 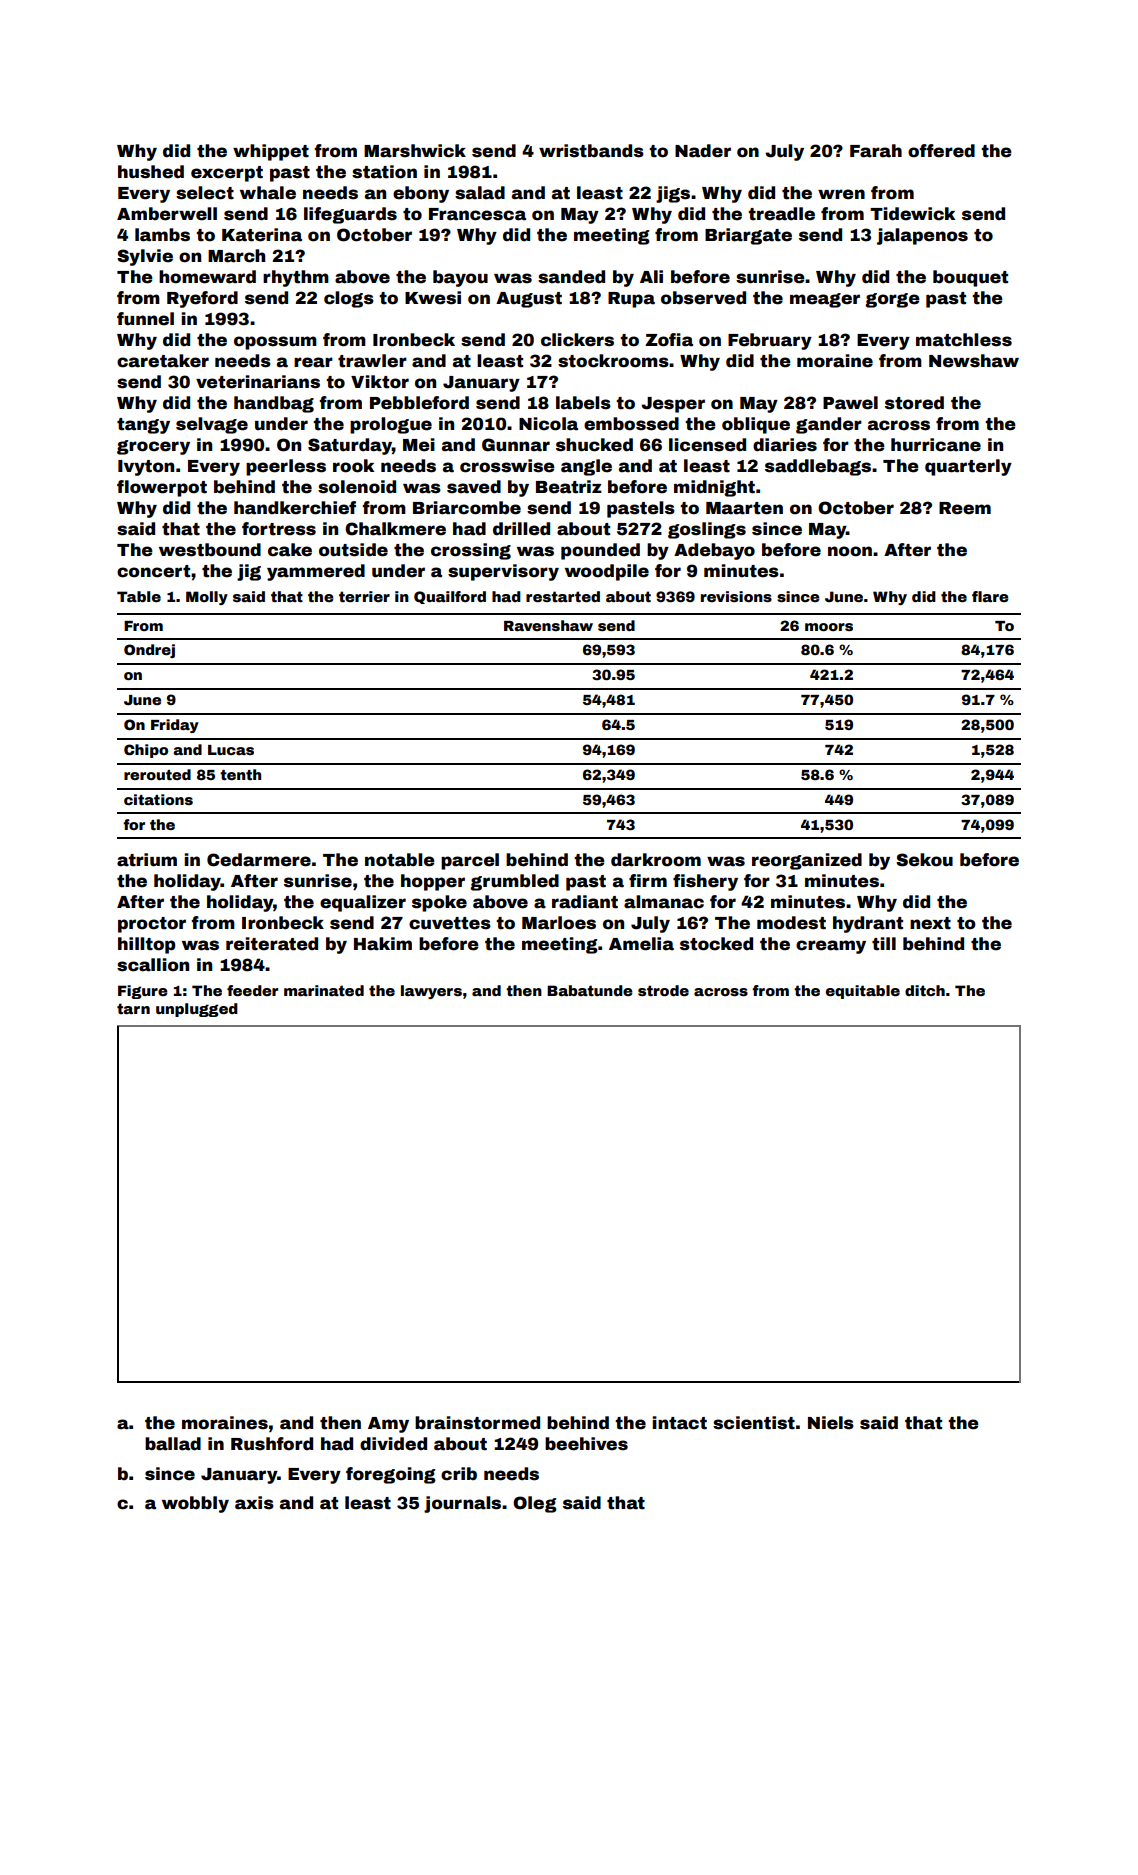 I want to click on Sekou, so click(x=924, y=860).
